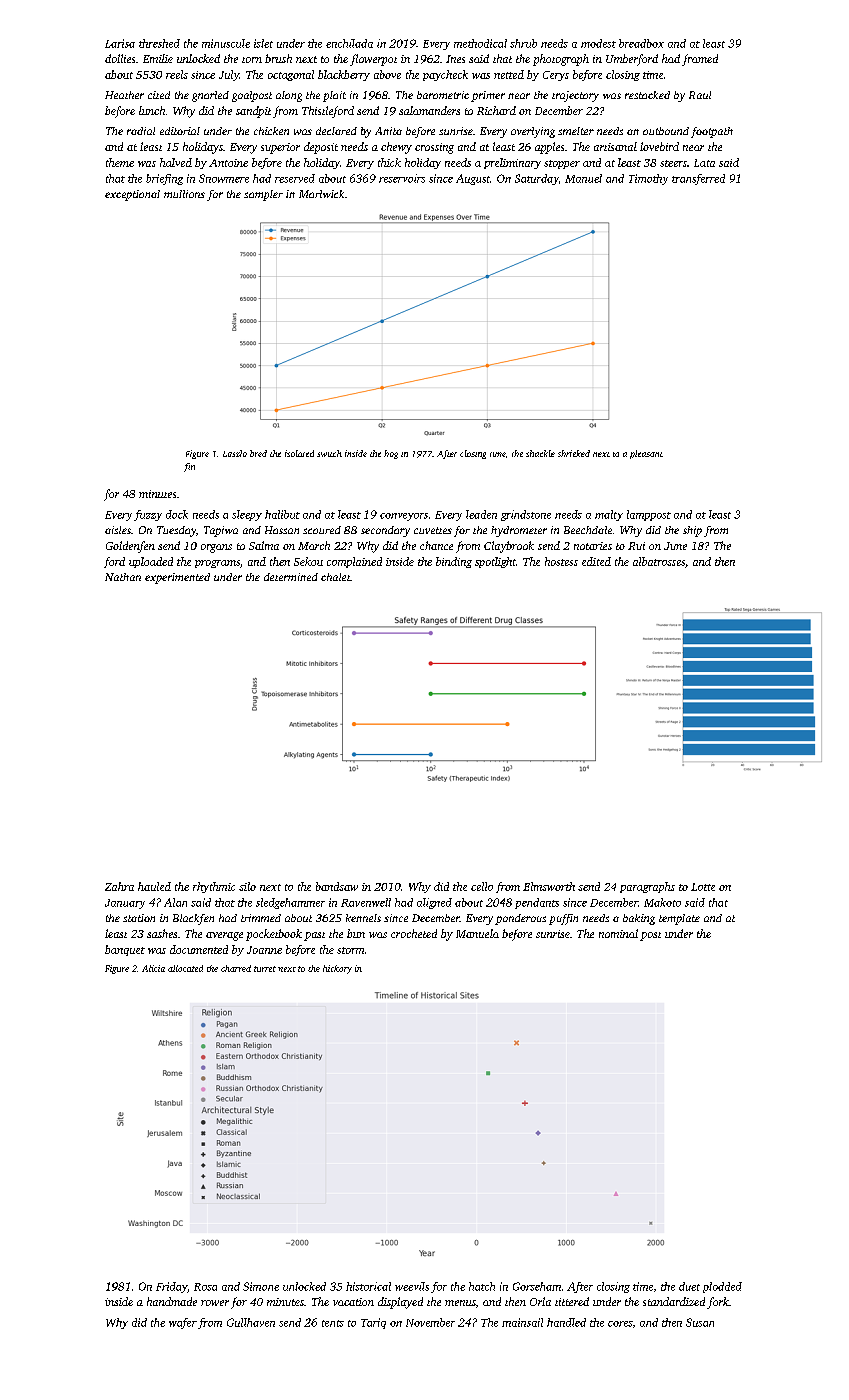 The height and width of the document is (1400, 849). What do you see at coordinates (712, 132) in the document?
I see `footpath` at bounding box center [712, 132].
